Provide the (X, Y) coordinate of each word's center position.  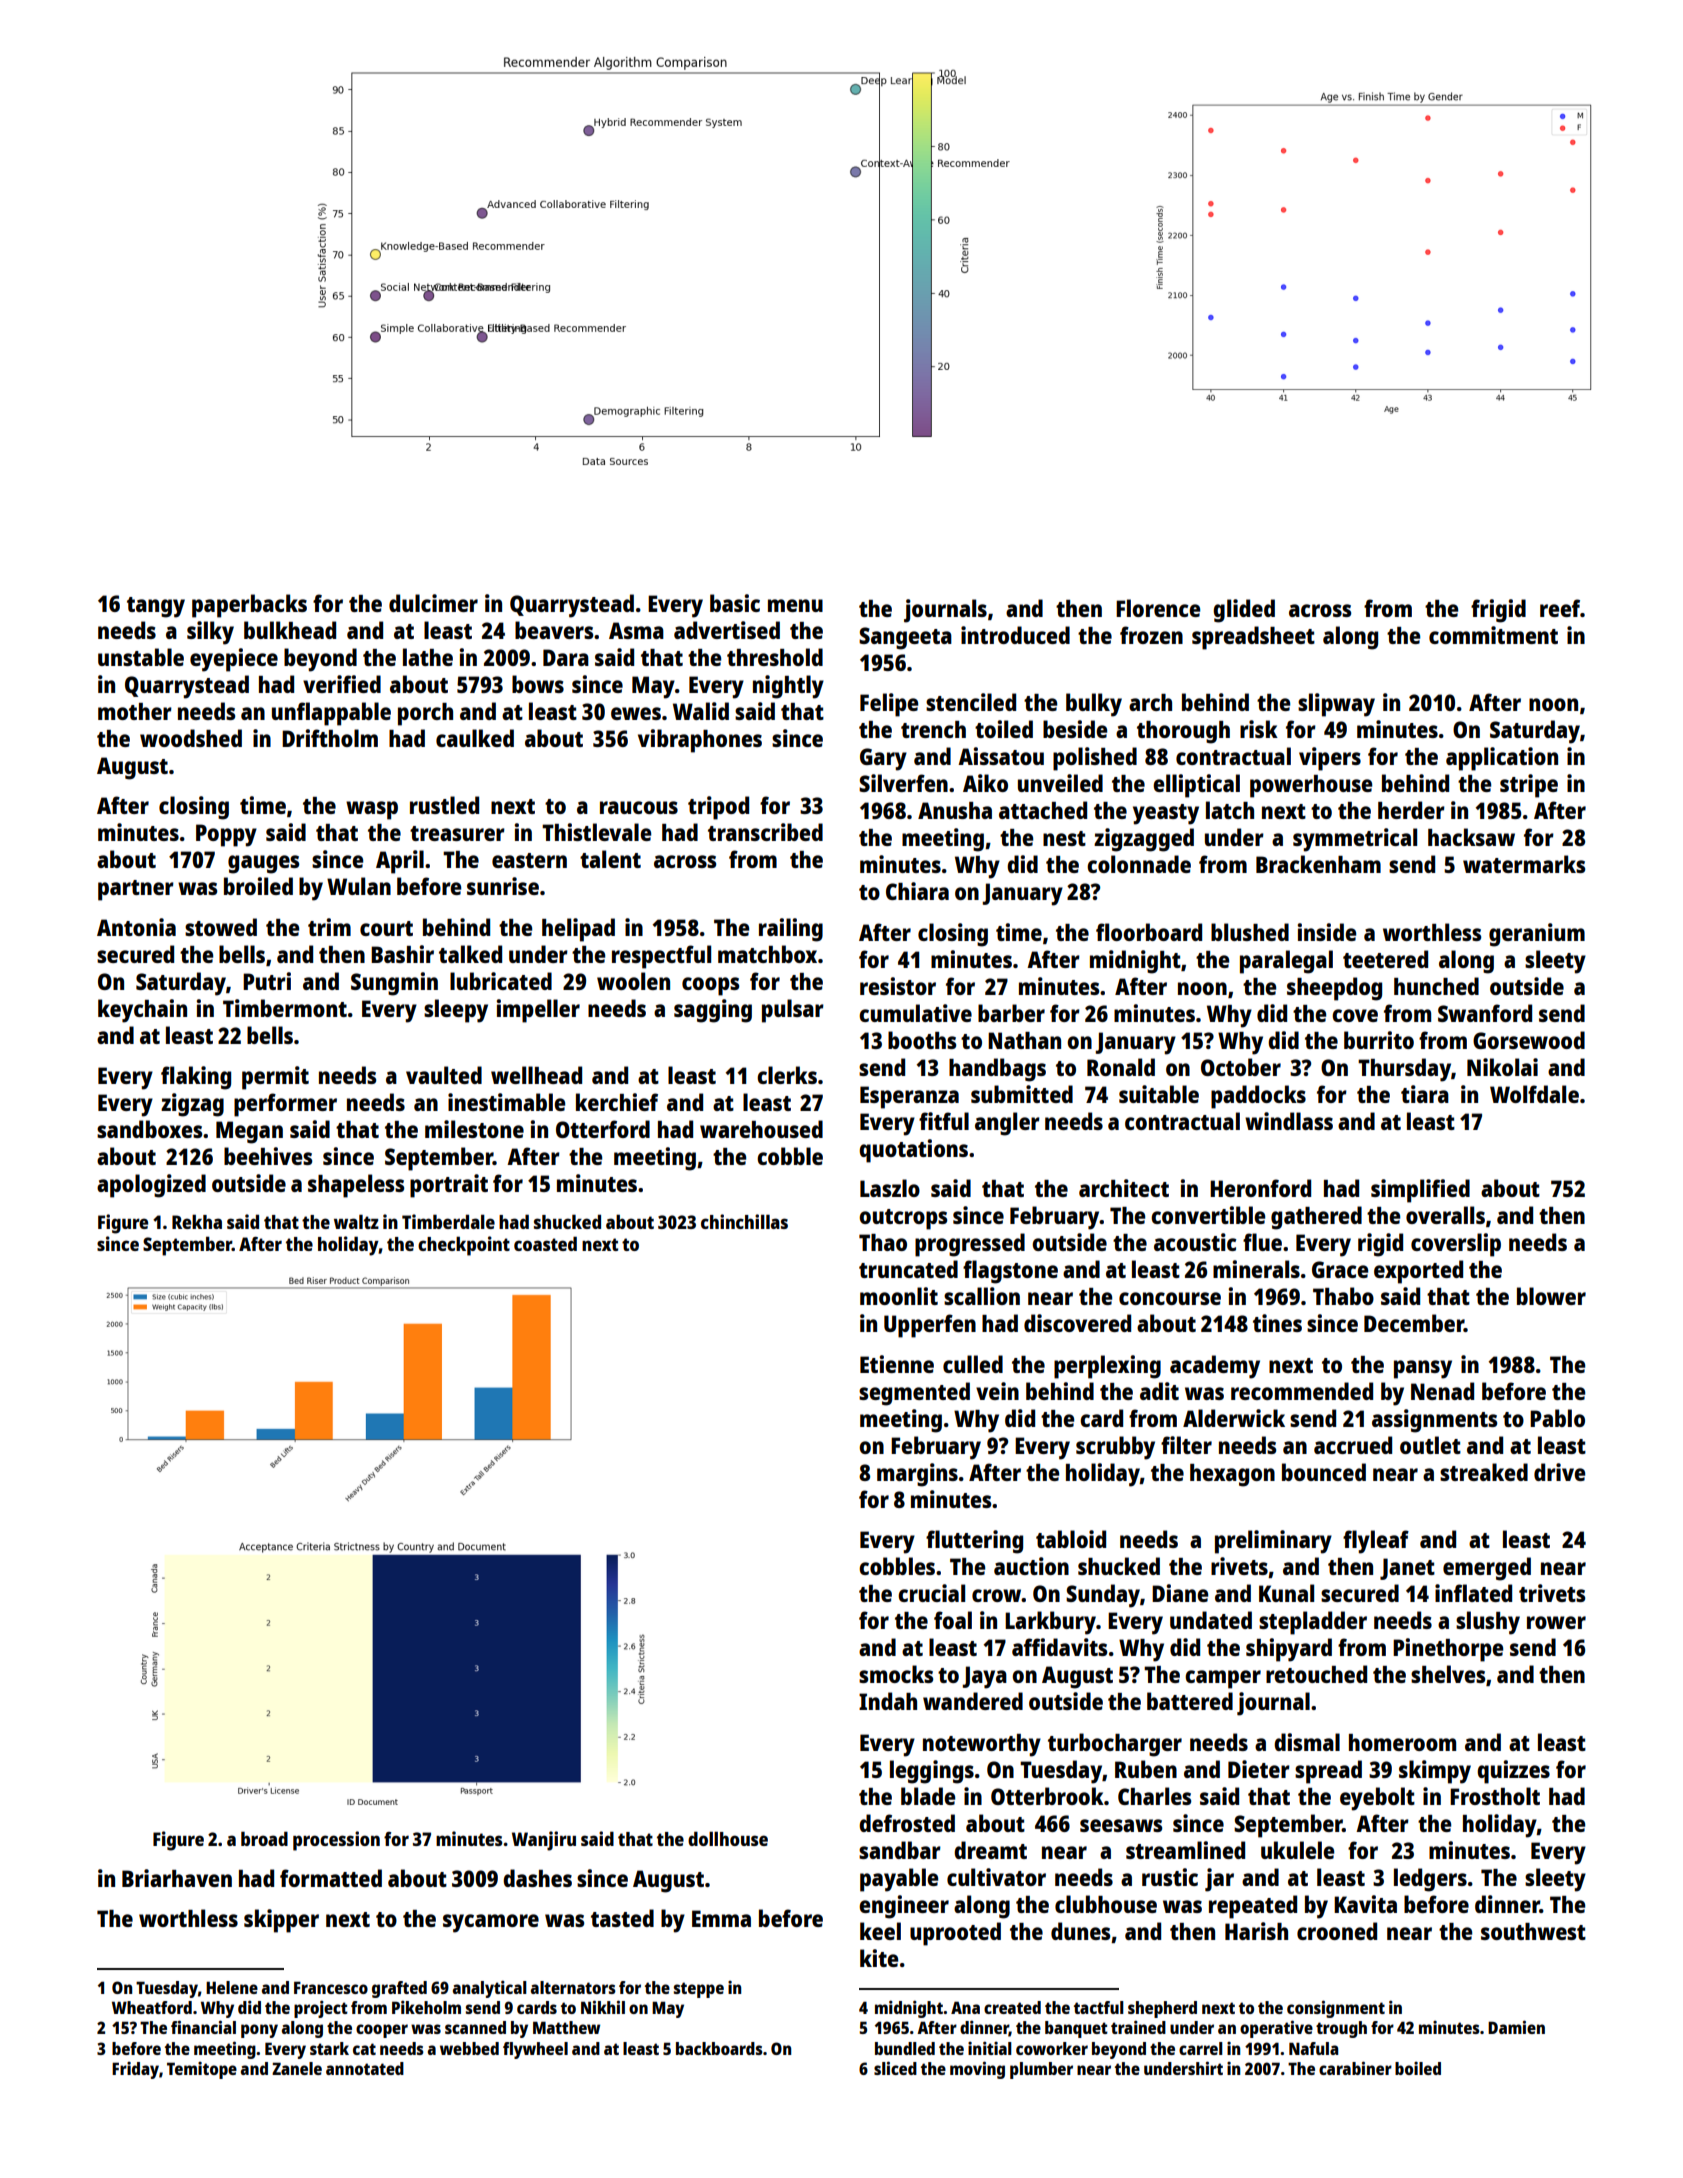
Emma (721, 1918)
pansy (1423, 1369)
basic (735, 603)
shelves (1448, 1674)
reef (1560, 608)
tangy (156, 607)
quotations (913, 1151)
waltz (356, 1221)
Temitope (202, 2070)
